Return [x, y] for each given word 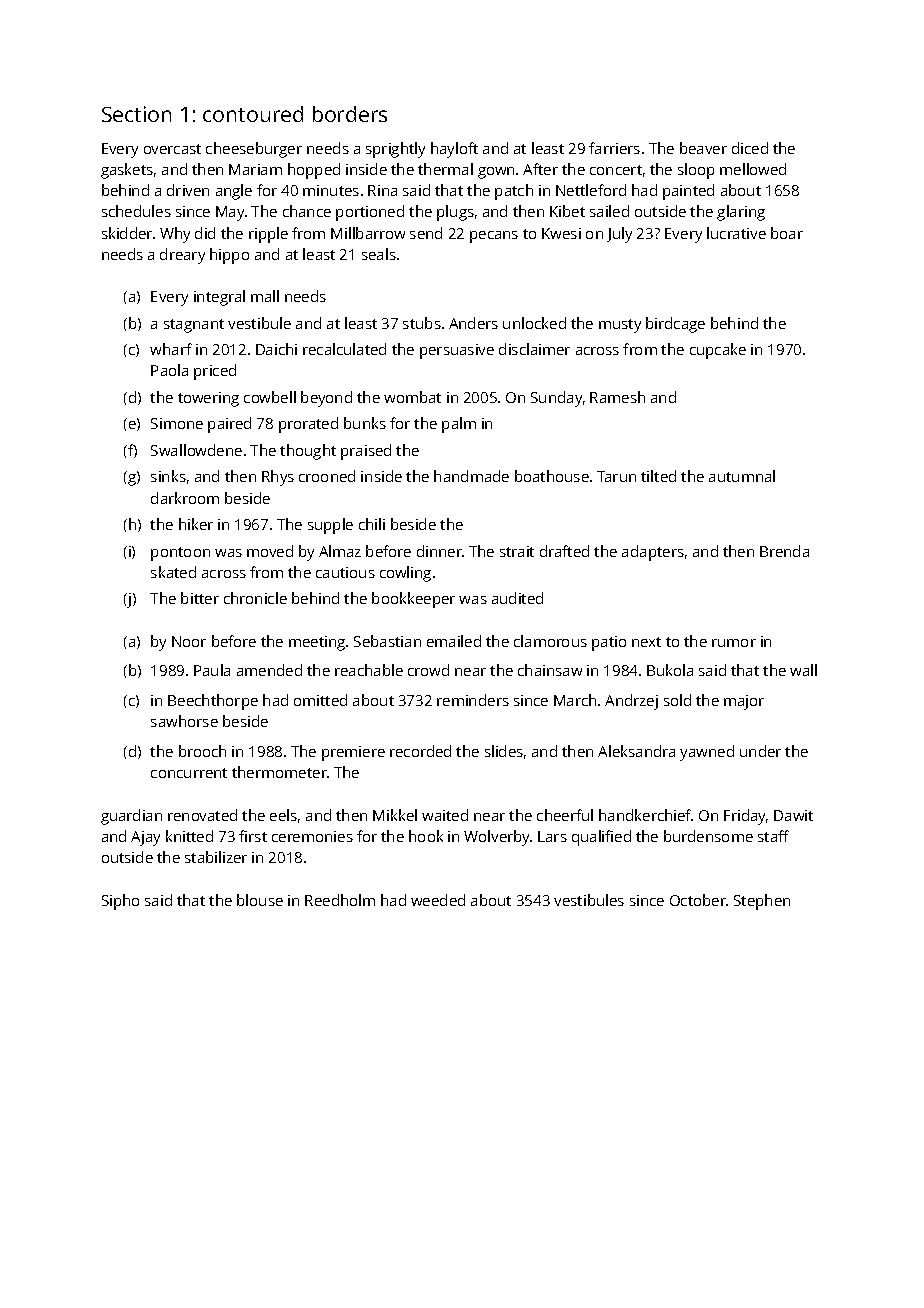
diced [750, 148]
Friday [745, 817]
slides [504, 751]
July [619, 235]
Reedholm [340, 900]
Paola [169, 370]
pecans [494, 237]
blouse [260, 900]
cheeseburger [254, 150]
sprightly [395, 150]
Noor [189, 641]
